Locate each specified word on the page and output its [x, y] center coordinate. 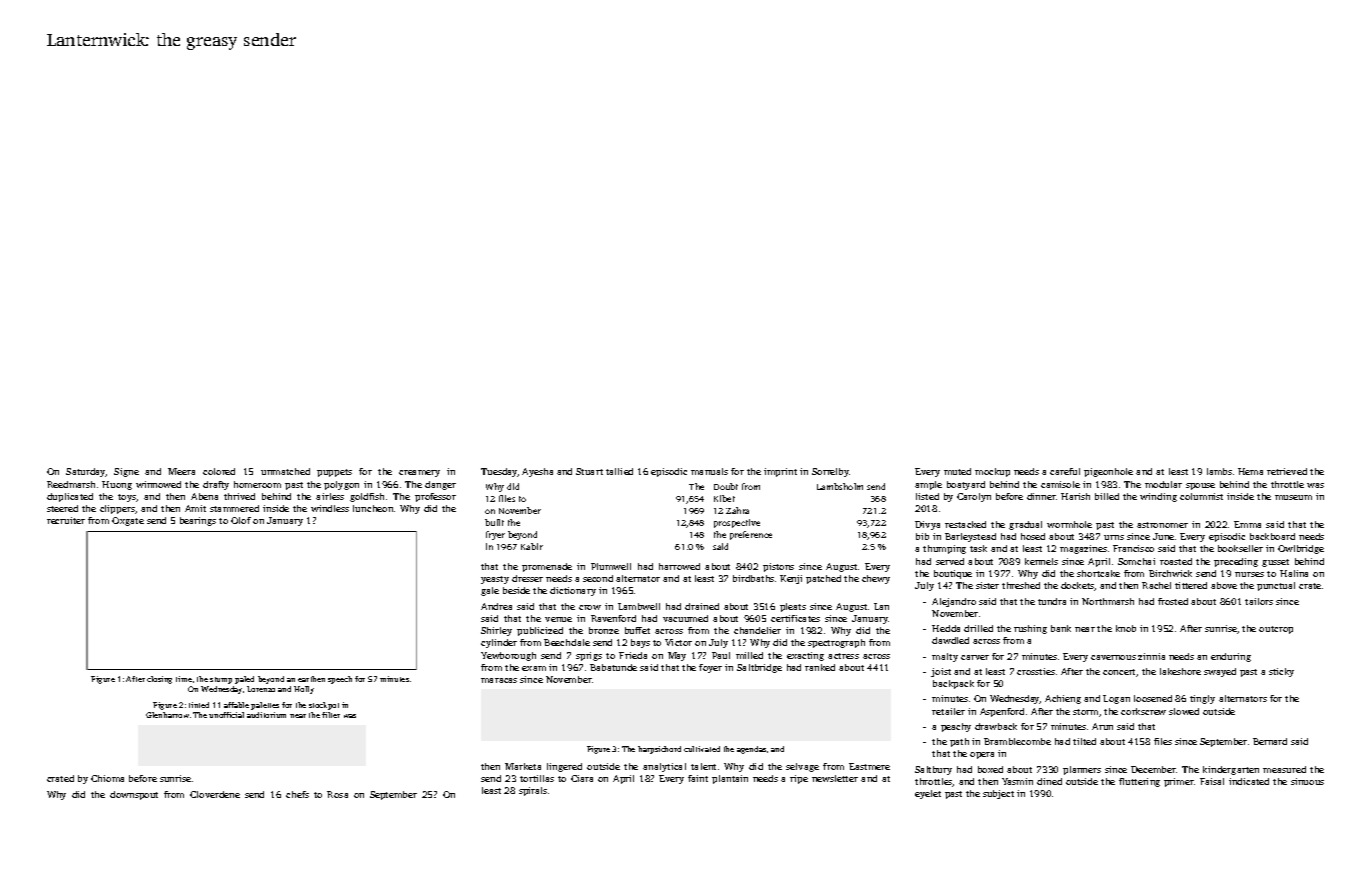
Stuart [589, 471]
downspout [134, 795]
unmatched [285, 471]
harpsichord [659, 750]
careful [1065, 471]
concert [1120, 673]
